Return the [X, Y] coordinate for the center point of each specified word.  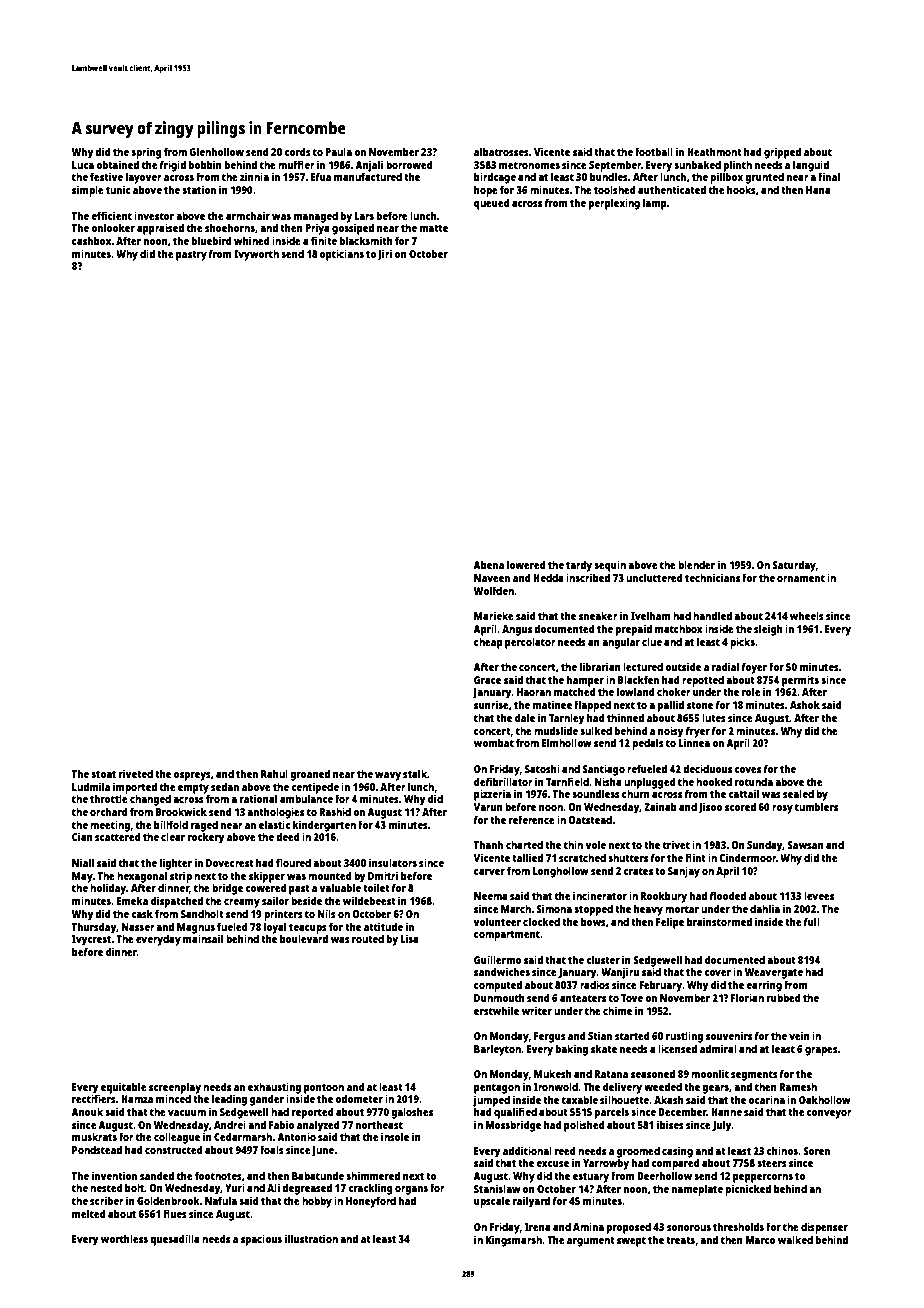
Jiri [384, 255]
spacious [261, 1240]
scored [740, 806]
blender [696, 564]
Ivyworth [256, 255]
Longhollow [561, 872]
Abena [488, 564]
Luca [83, 165]
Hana [818, 190]
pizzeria [492, 795]
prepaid [634, 630]
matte [434, 228]
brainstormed [719, 921]
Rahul [274, 773]
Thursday [94, 928]
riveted [136, 773]
